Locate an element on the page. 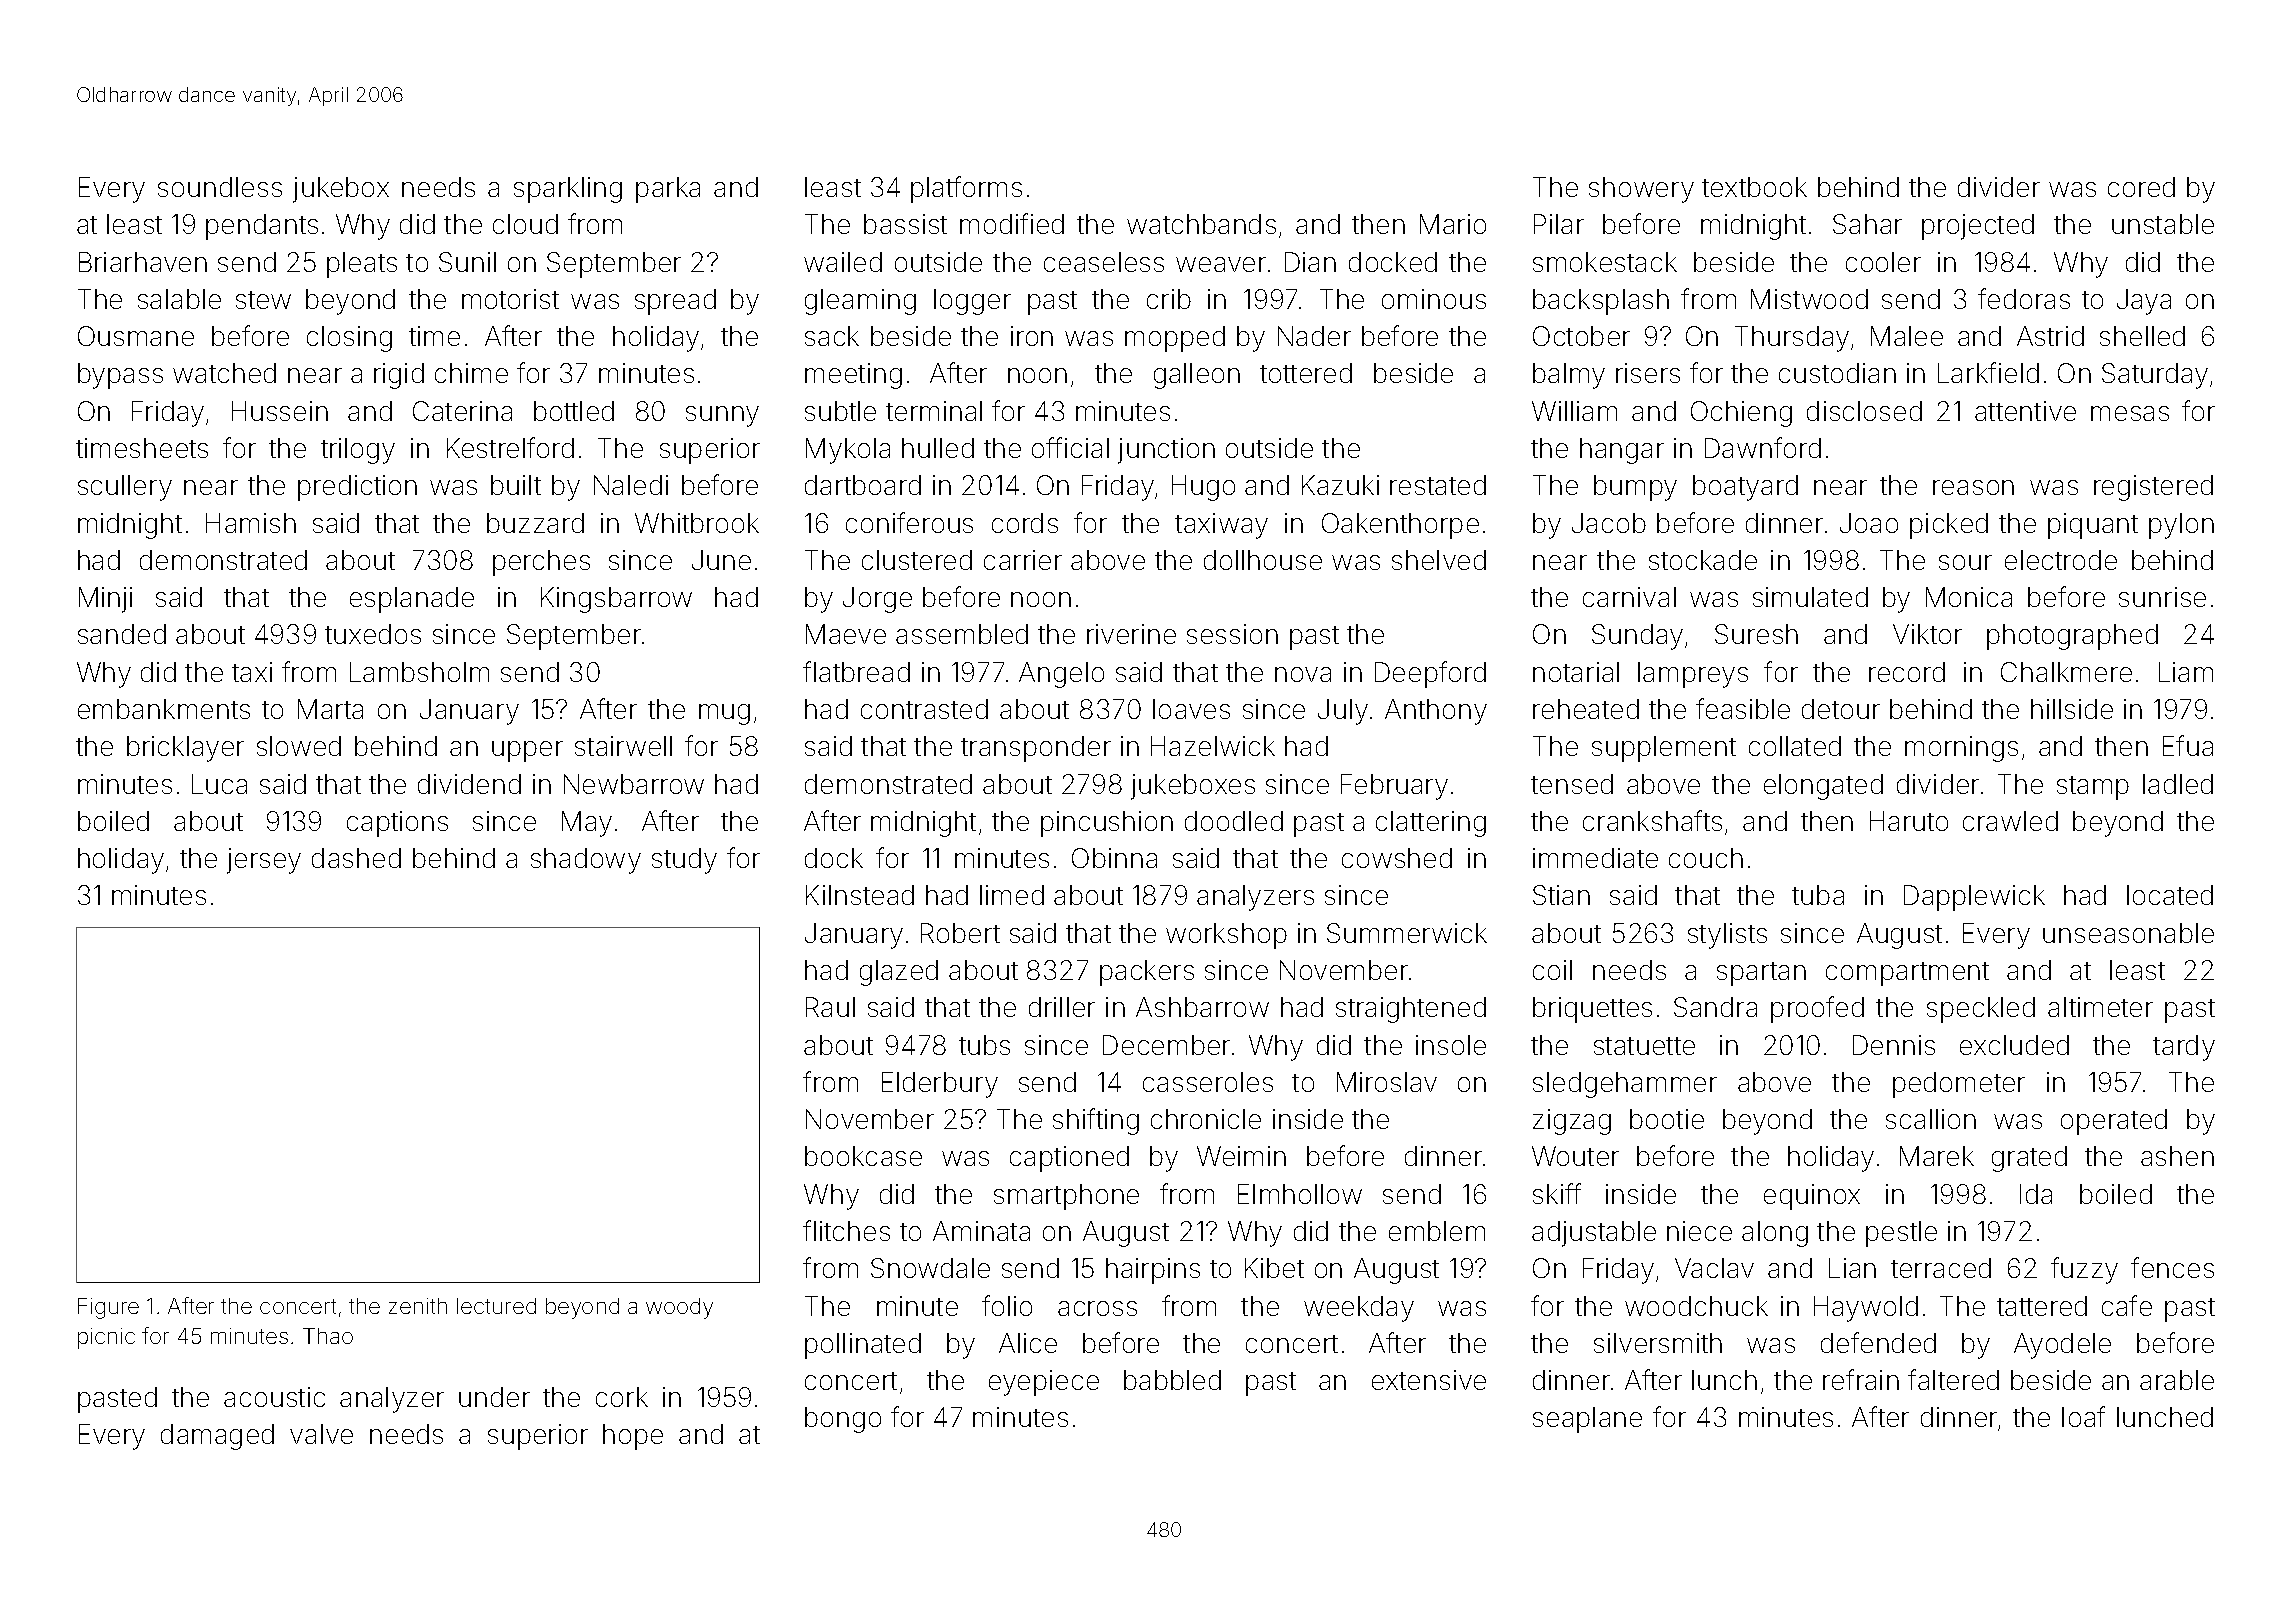 Image resolution: width=2292 pixels, height=1620 pixels. cloud is located at coordinates (525, 224).
